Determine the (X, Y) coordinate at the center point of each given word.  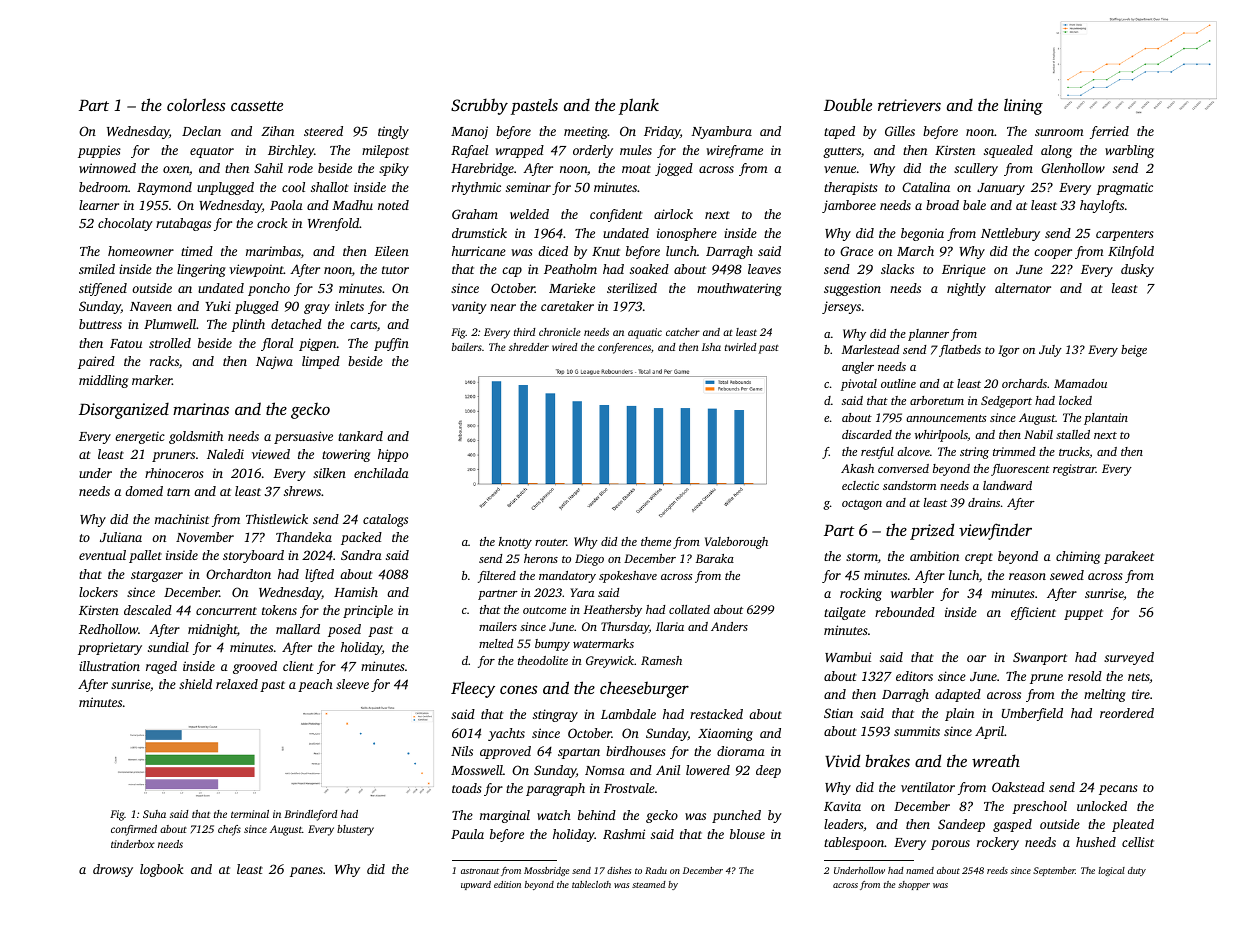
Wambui (848, 657)
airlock (673, 214)
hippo (393, 455)
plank (639, 106)
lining (1023, 106)
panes (306, 872)
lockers (98, 592)
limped (321, 362)
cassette (257, 106)
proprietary (110, 648)
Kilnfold (1131, 252)
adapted (958, 695)
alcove (913, 451)
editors (914, 676)
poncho (269, 289)
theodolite (543, 660)
